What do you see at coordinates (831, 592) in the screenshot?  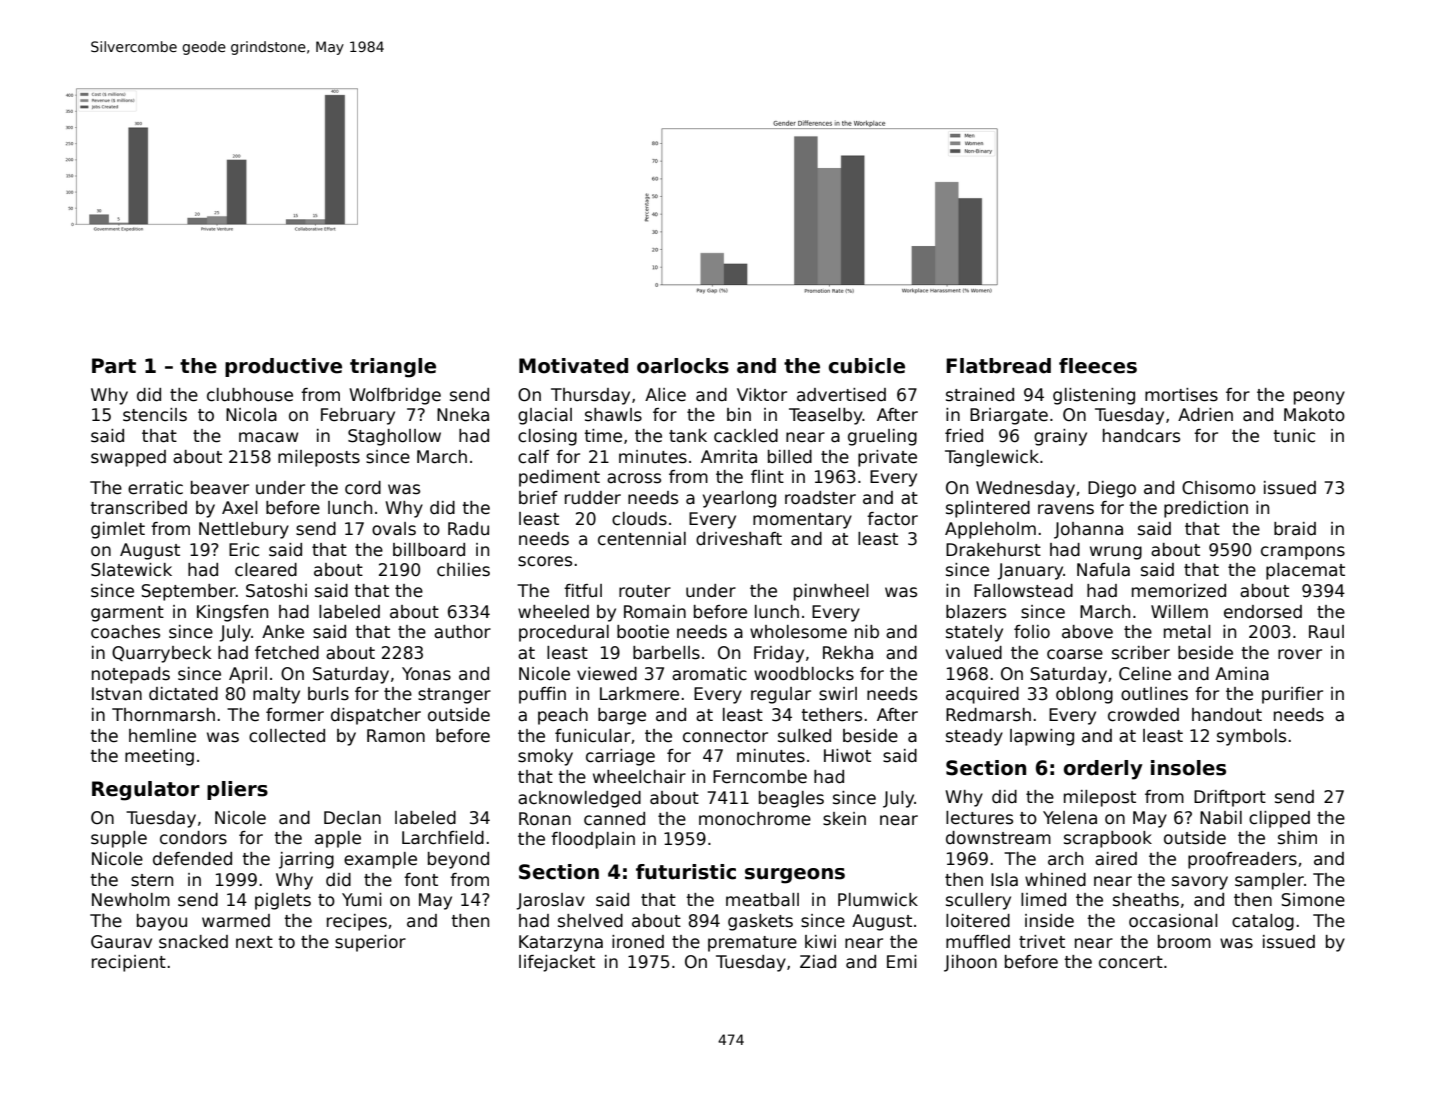 I see `pinwheel` at bounding box center [831, 592].
